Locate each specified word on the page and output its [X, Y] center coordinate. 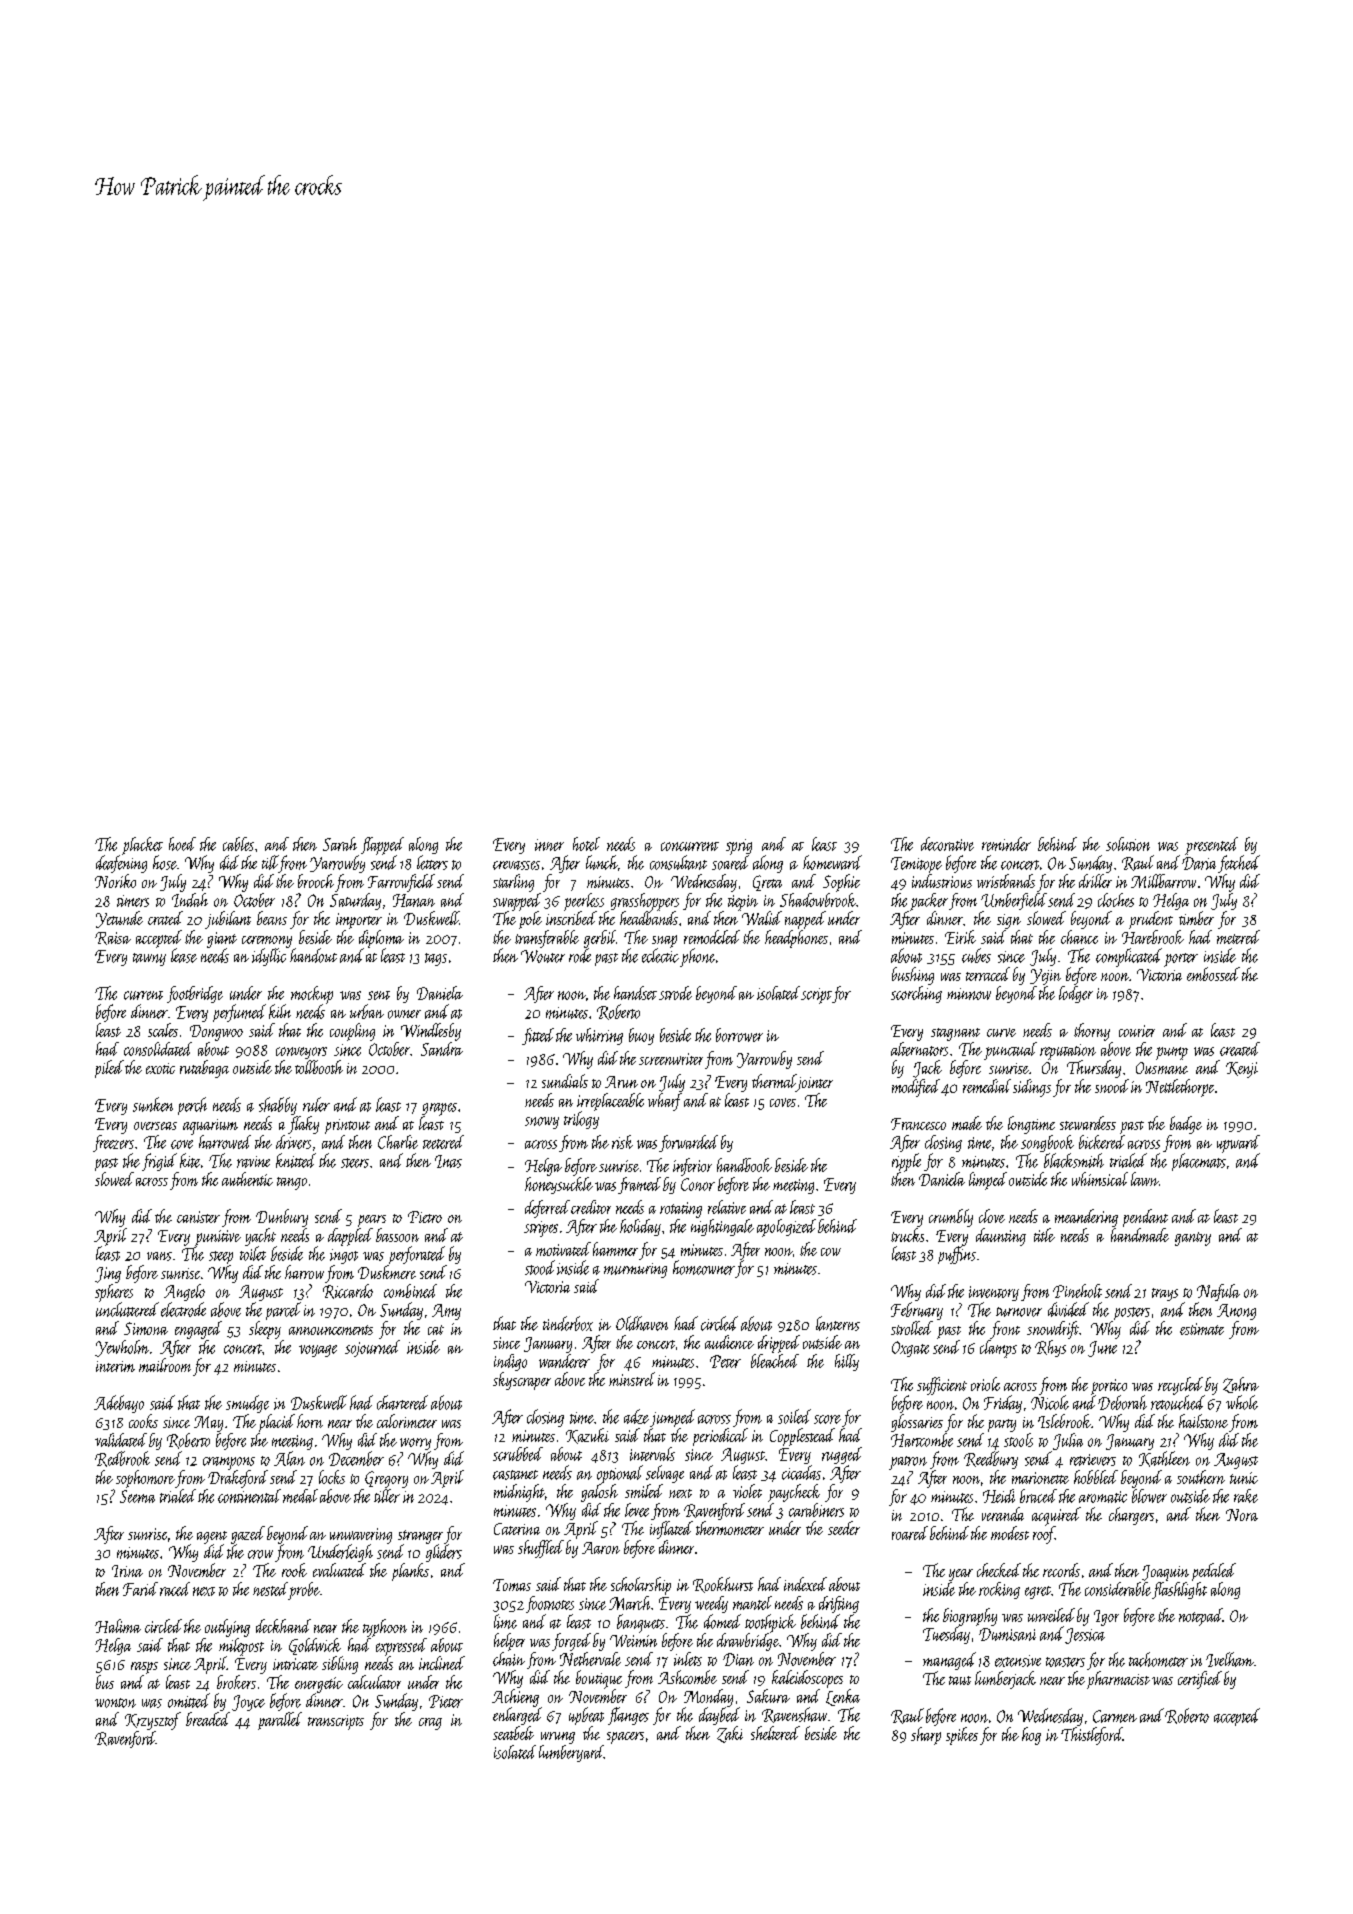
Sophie [841, 883]
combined [410, 1291]
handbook [744, 1165]
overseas [155, 1126]
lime [505, 1621]
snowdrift [1053, 1330]
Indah [190, 900]
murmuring [635, 1270]
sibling [340, 1665]
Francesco [918, 1124]
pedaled [1214, 1572]
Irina [127, 1571]
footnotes [550, 1604]
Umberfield [1014, 901]
